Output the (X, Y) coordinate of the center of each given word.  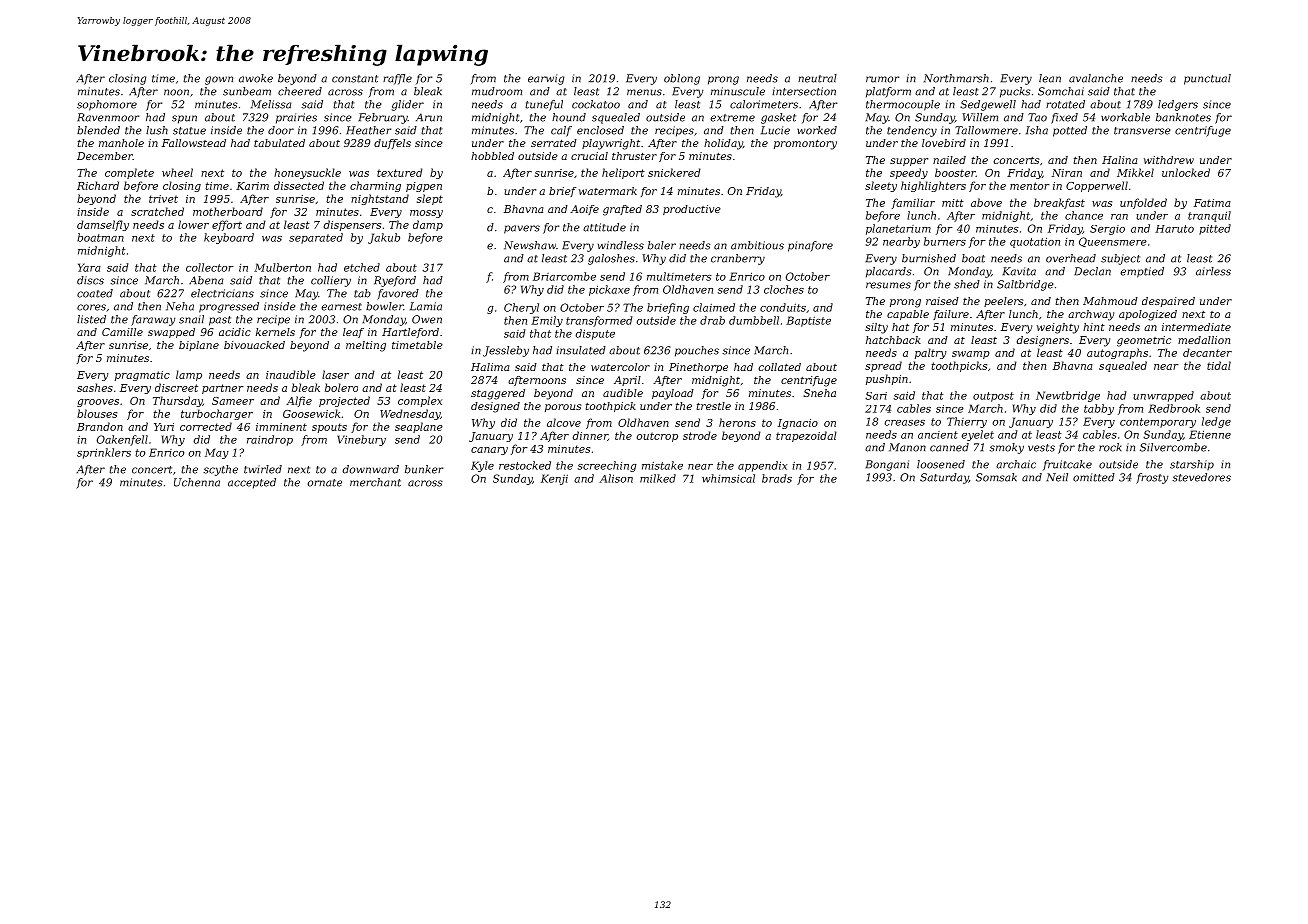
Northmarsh (956, 78)
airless (1213, 271)
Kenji (554, 479)
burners (945, 241)
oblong (682, 79)
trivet (163, 199)
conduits (783, 307)
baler (662, 245)
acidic (235, 332)
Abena (206, 280)
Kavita (1019, 271)
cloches (784, 289)
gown (219, 80)
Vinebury (361, 440)
